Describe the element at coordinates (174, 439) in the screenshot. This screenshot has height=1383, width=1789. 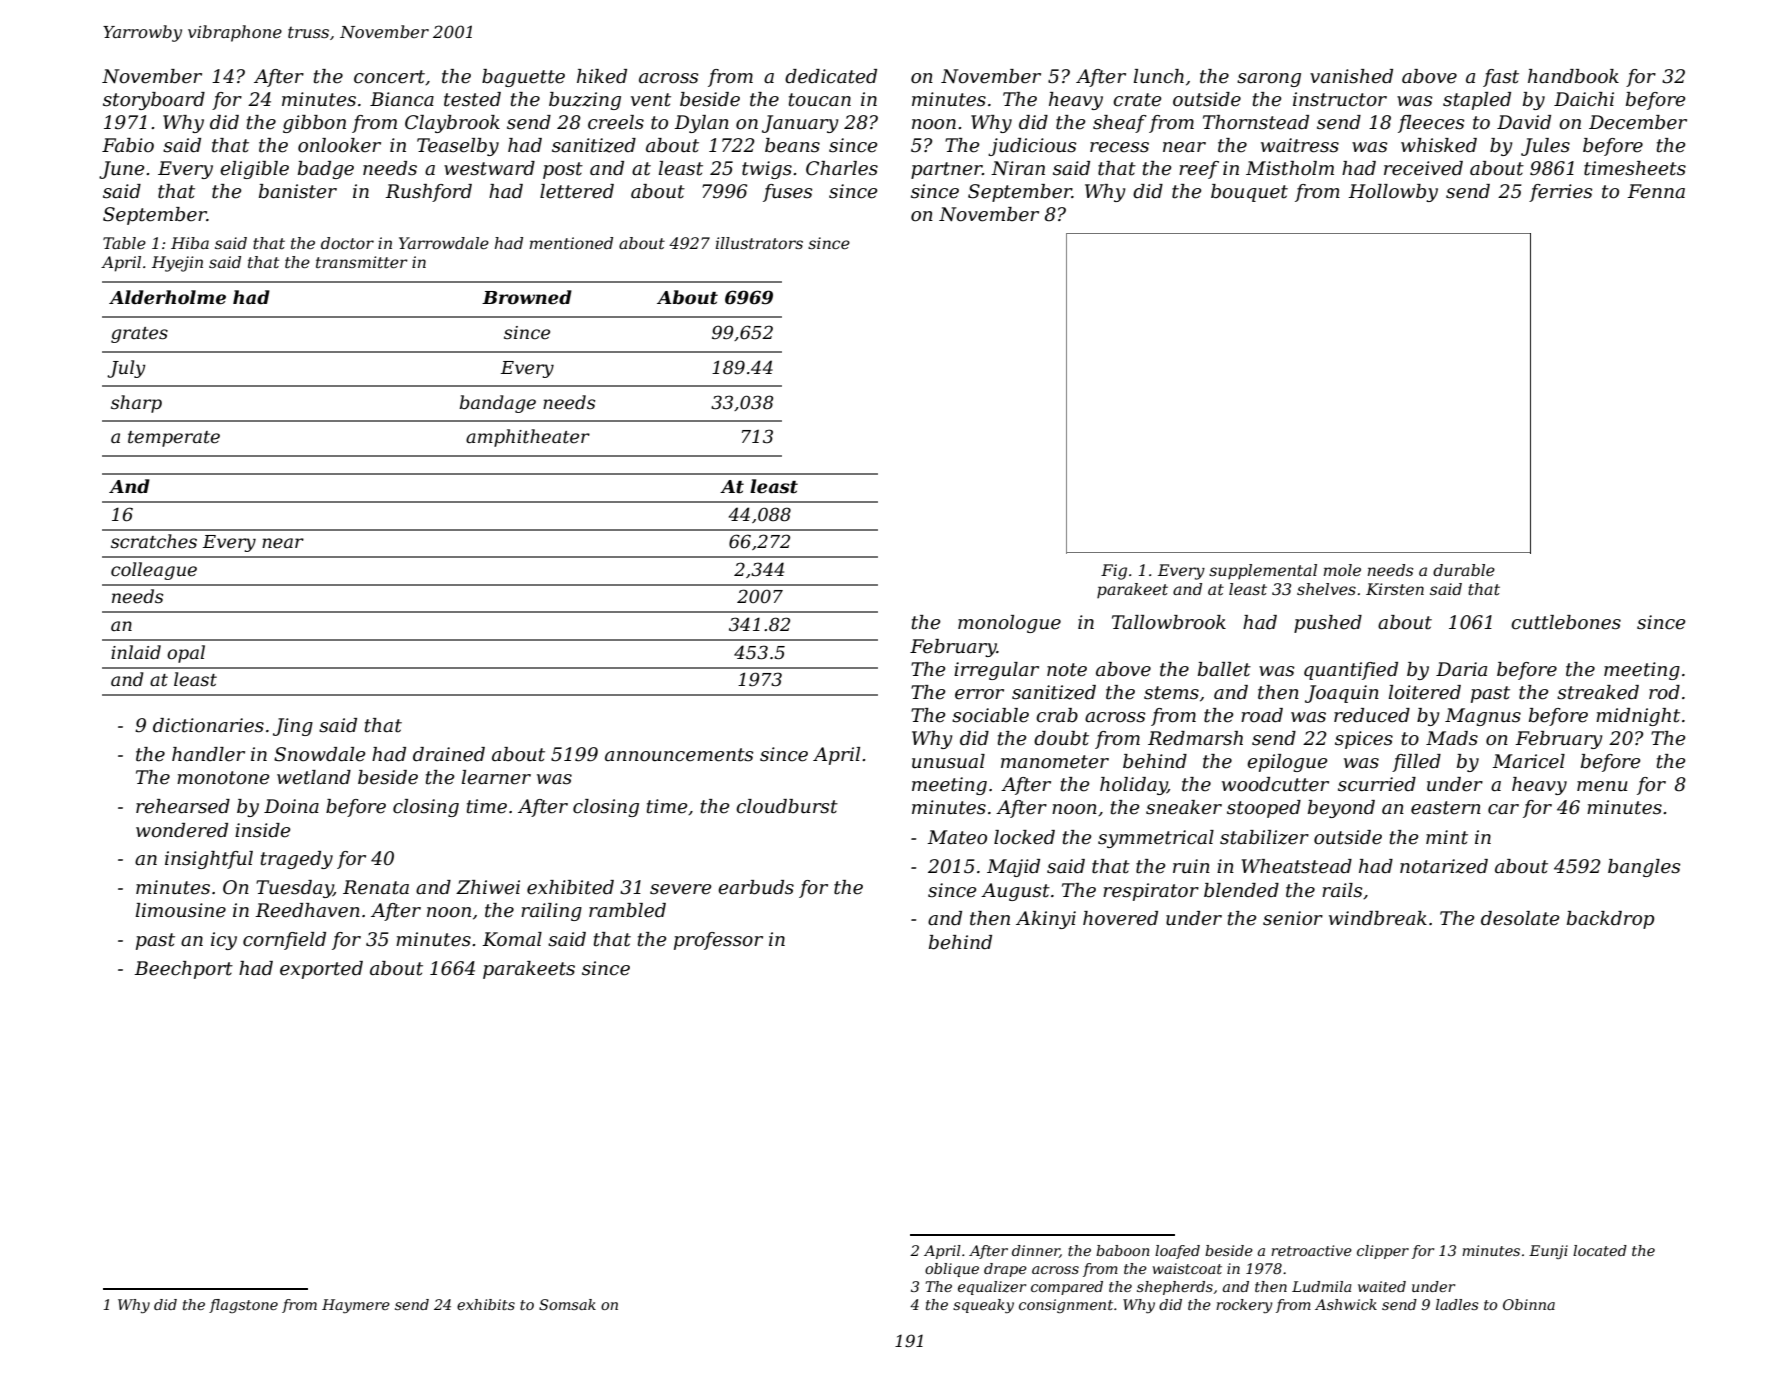
I see `temperate` at that location.
